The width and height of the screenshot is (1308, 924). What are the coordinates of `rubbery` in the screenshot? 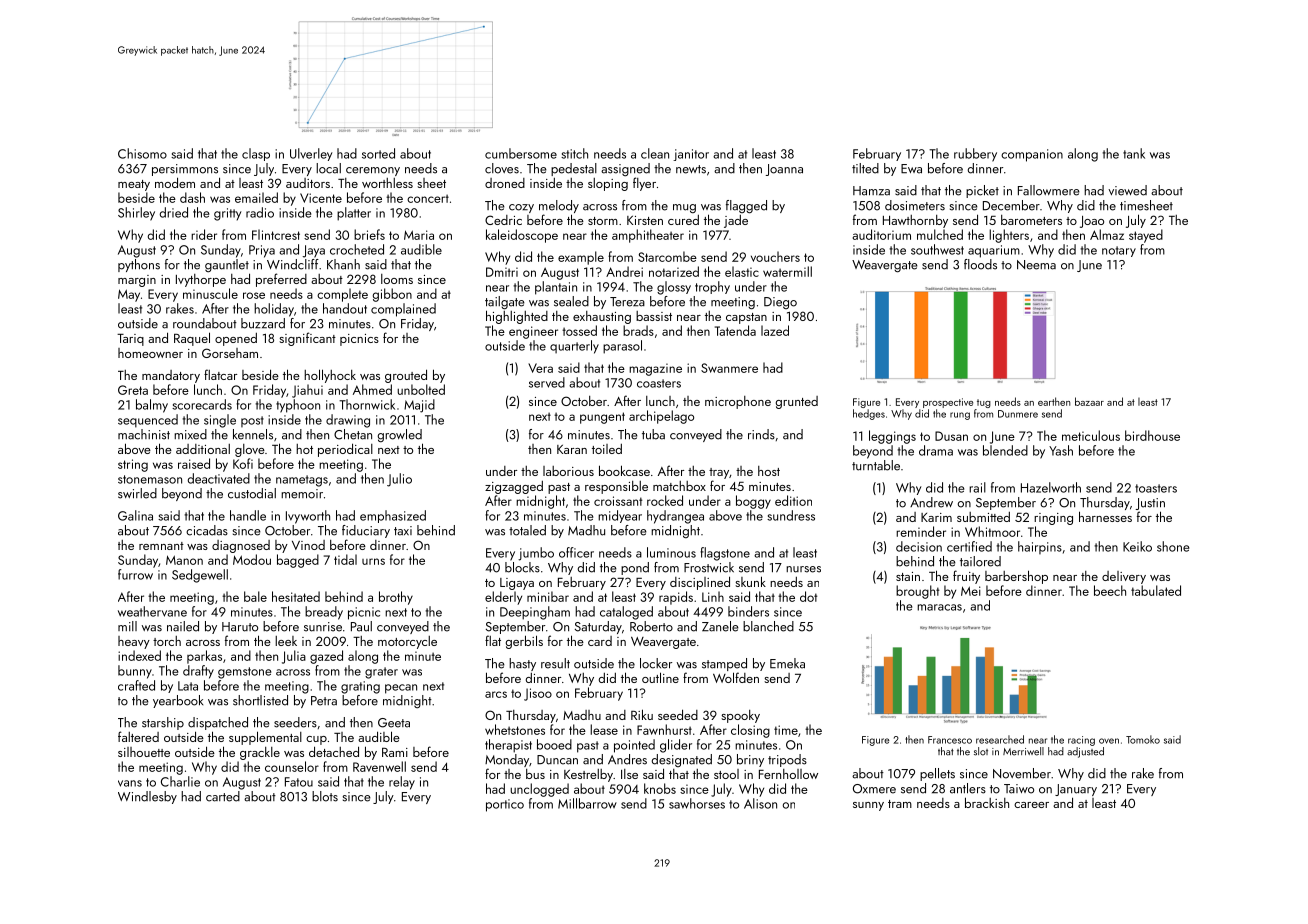 It's located at (975, 155).
